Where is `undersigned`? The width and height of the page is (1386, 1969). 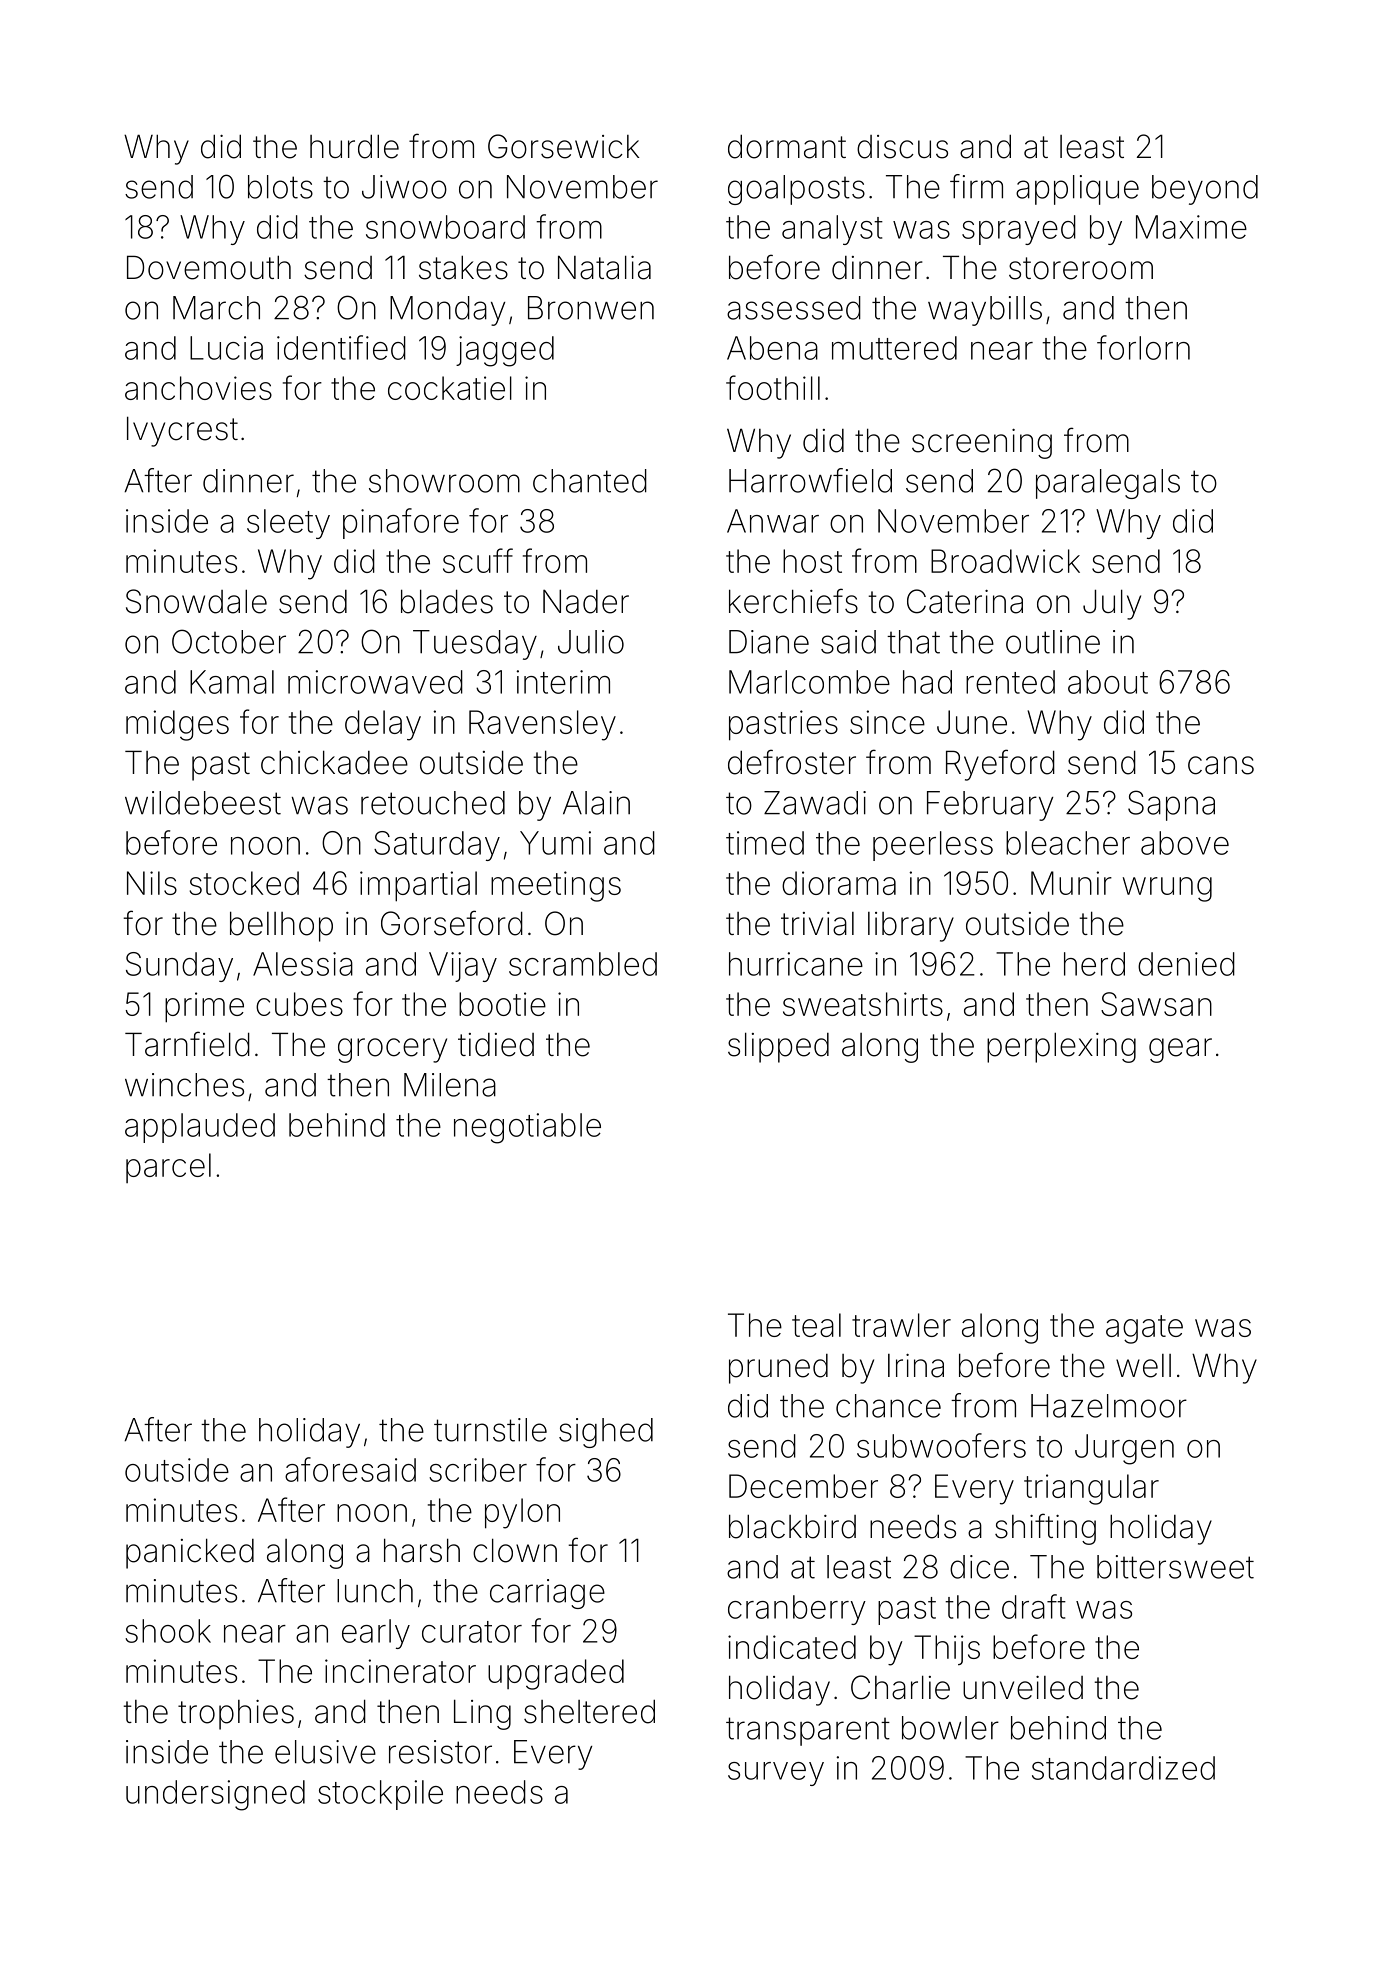
undersigned is located at coordinates (215, 1795).
